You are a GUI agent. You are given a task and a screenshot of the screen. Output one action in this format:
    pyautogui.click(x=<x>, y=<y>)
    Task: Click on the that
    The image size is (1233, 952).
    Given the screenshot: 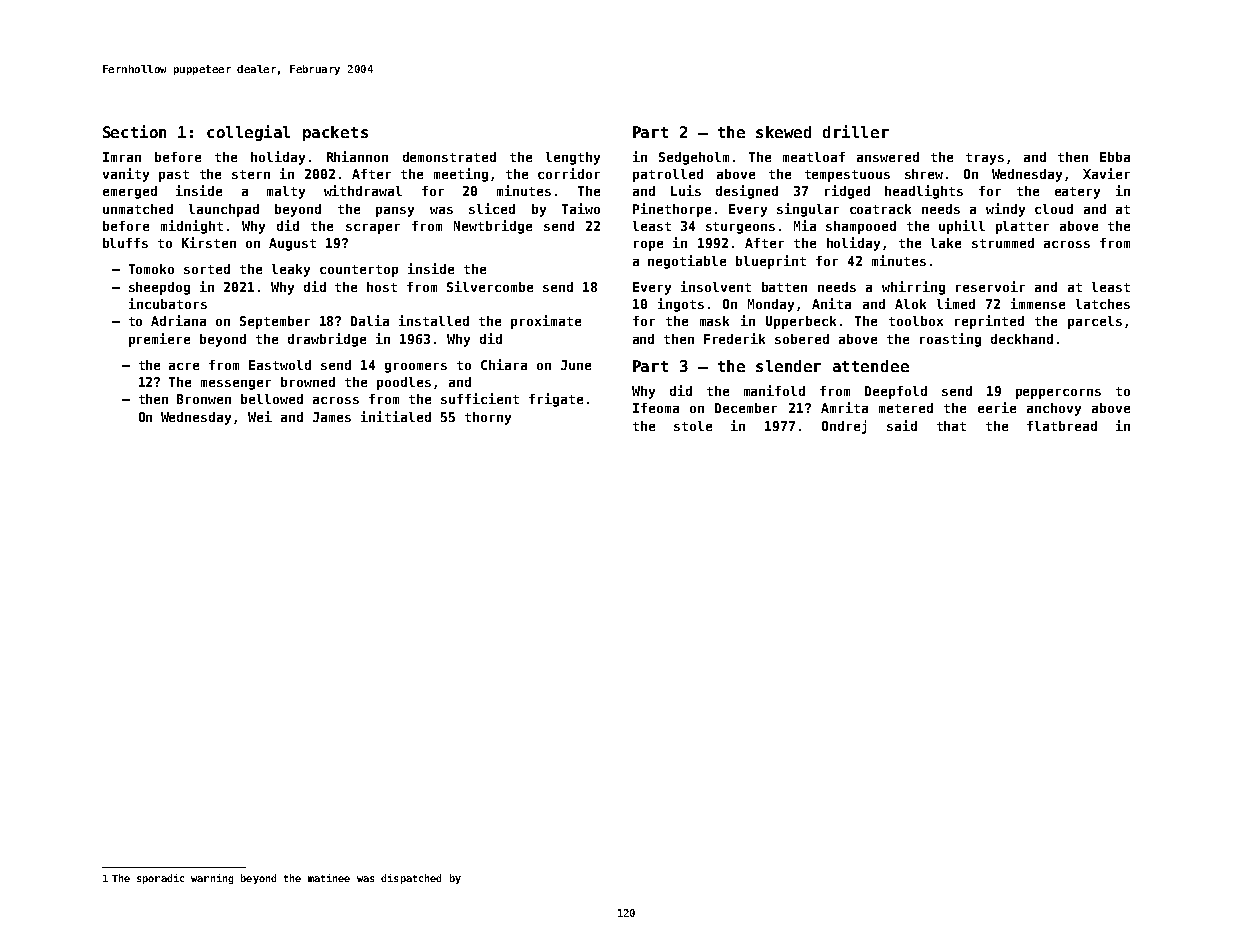 What is the action you would take?
    pyautogui.click(x=951, y=426)
